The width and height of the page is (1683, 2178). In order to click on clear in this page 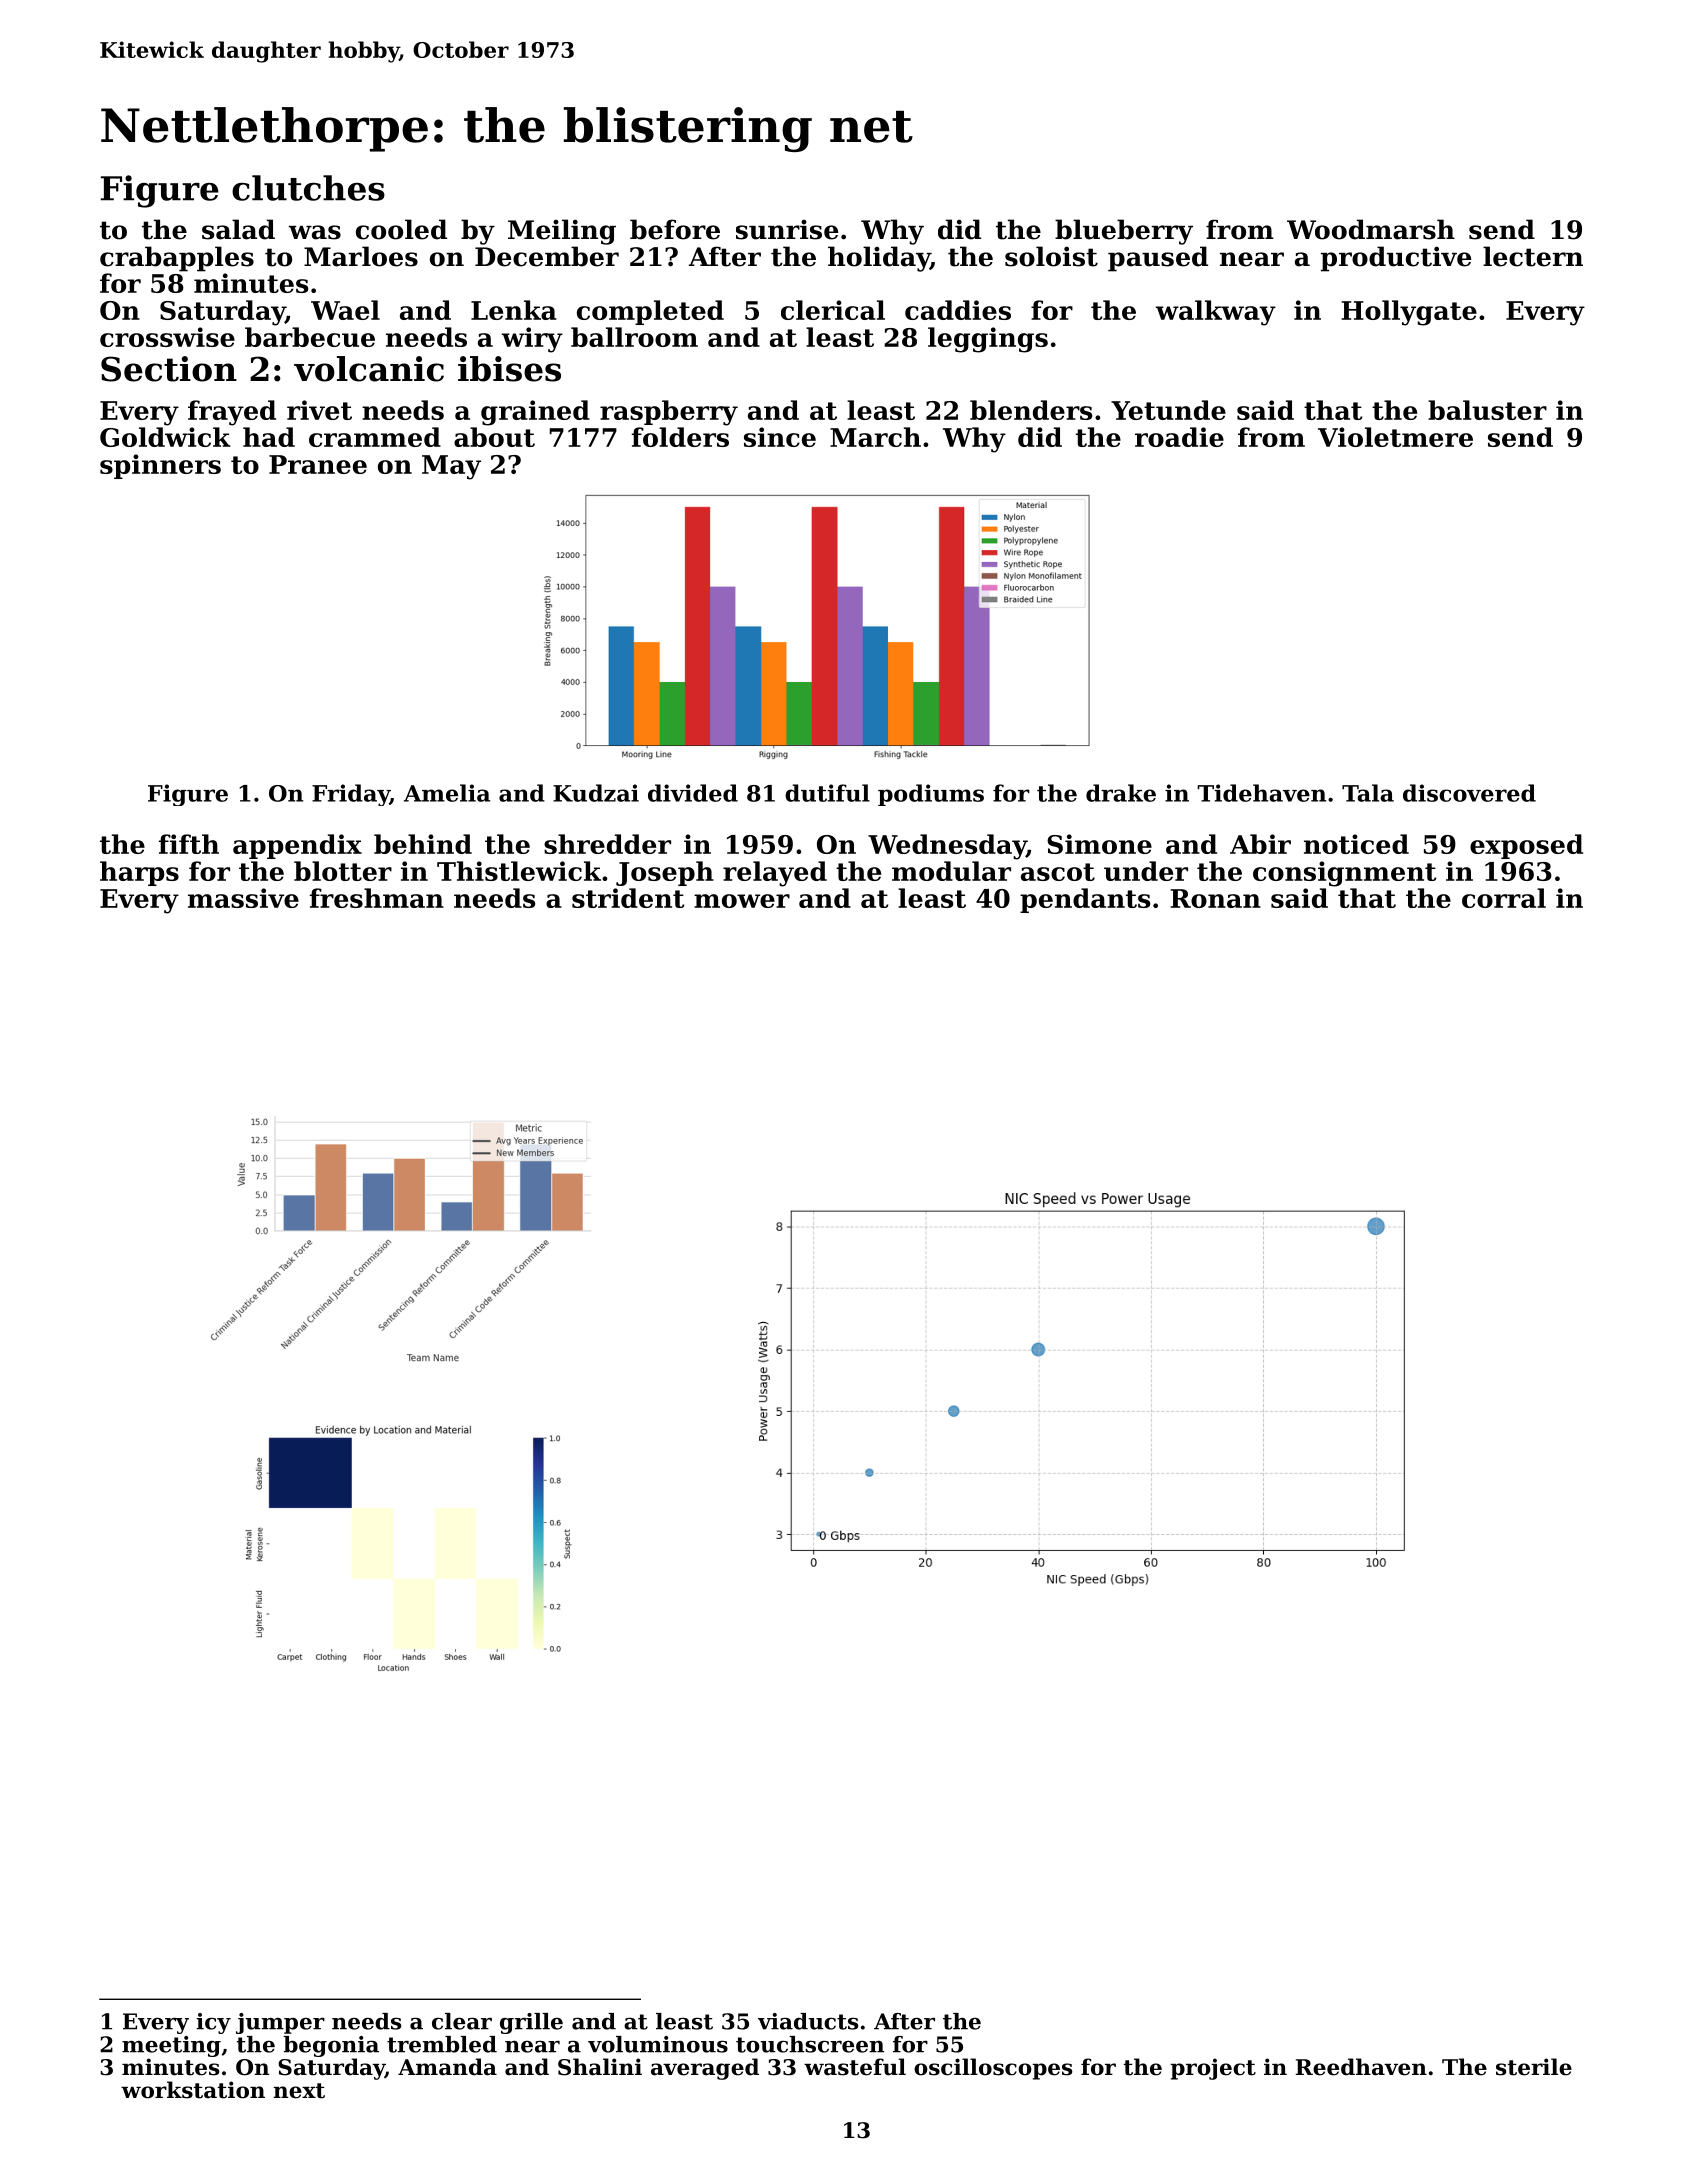, I will do `click(462, 2021)`.
